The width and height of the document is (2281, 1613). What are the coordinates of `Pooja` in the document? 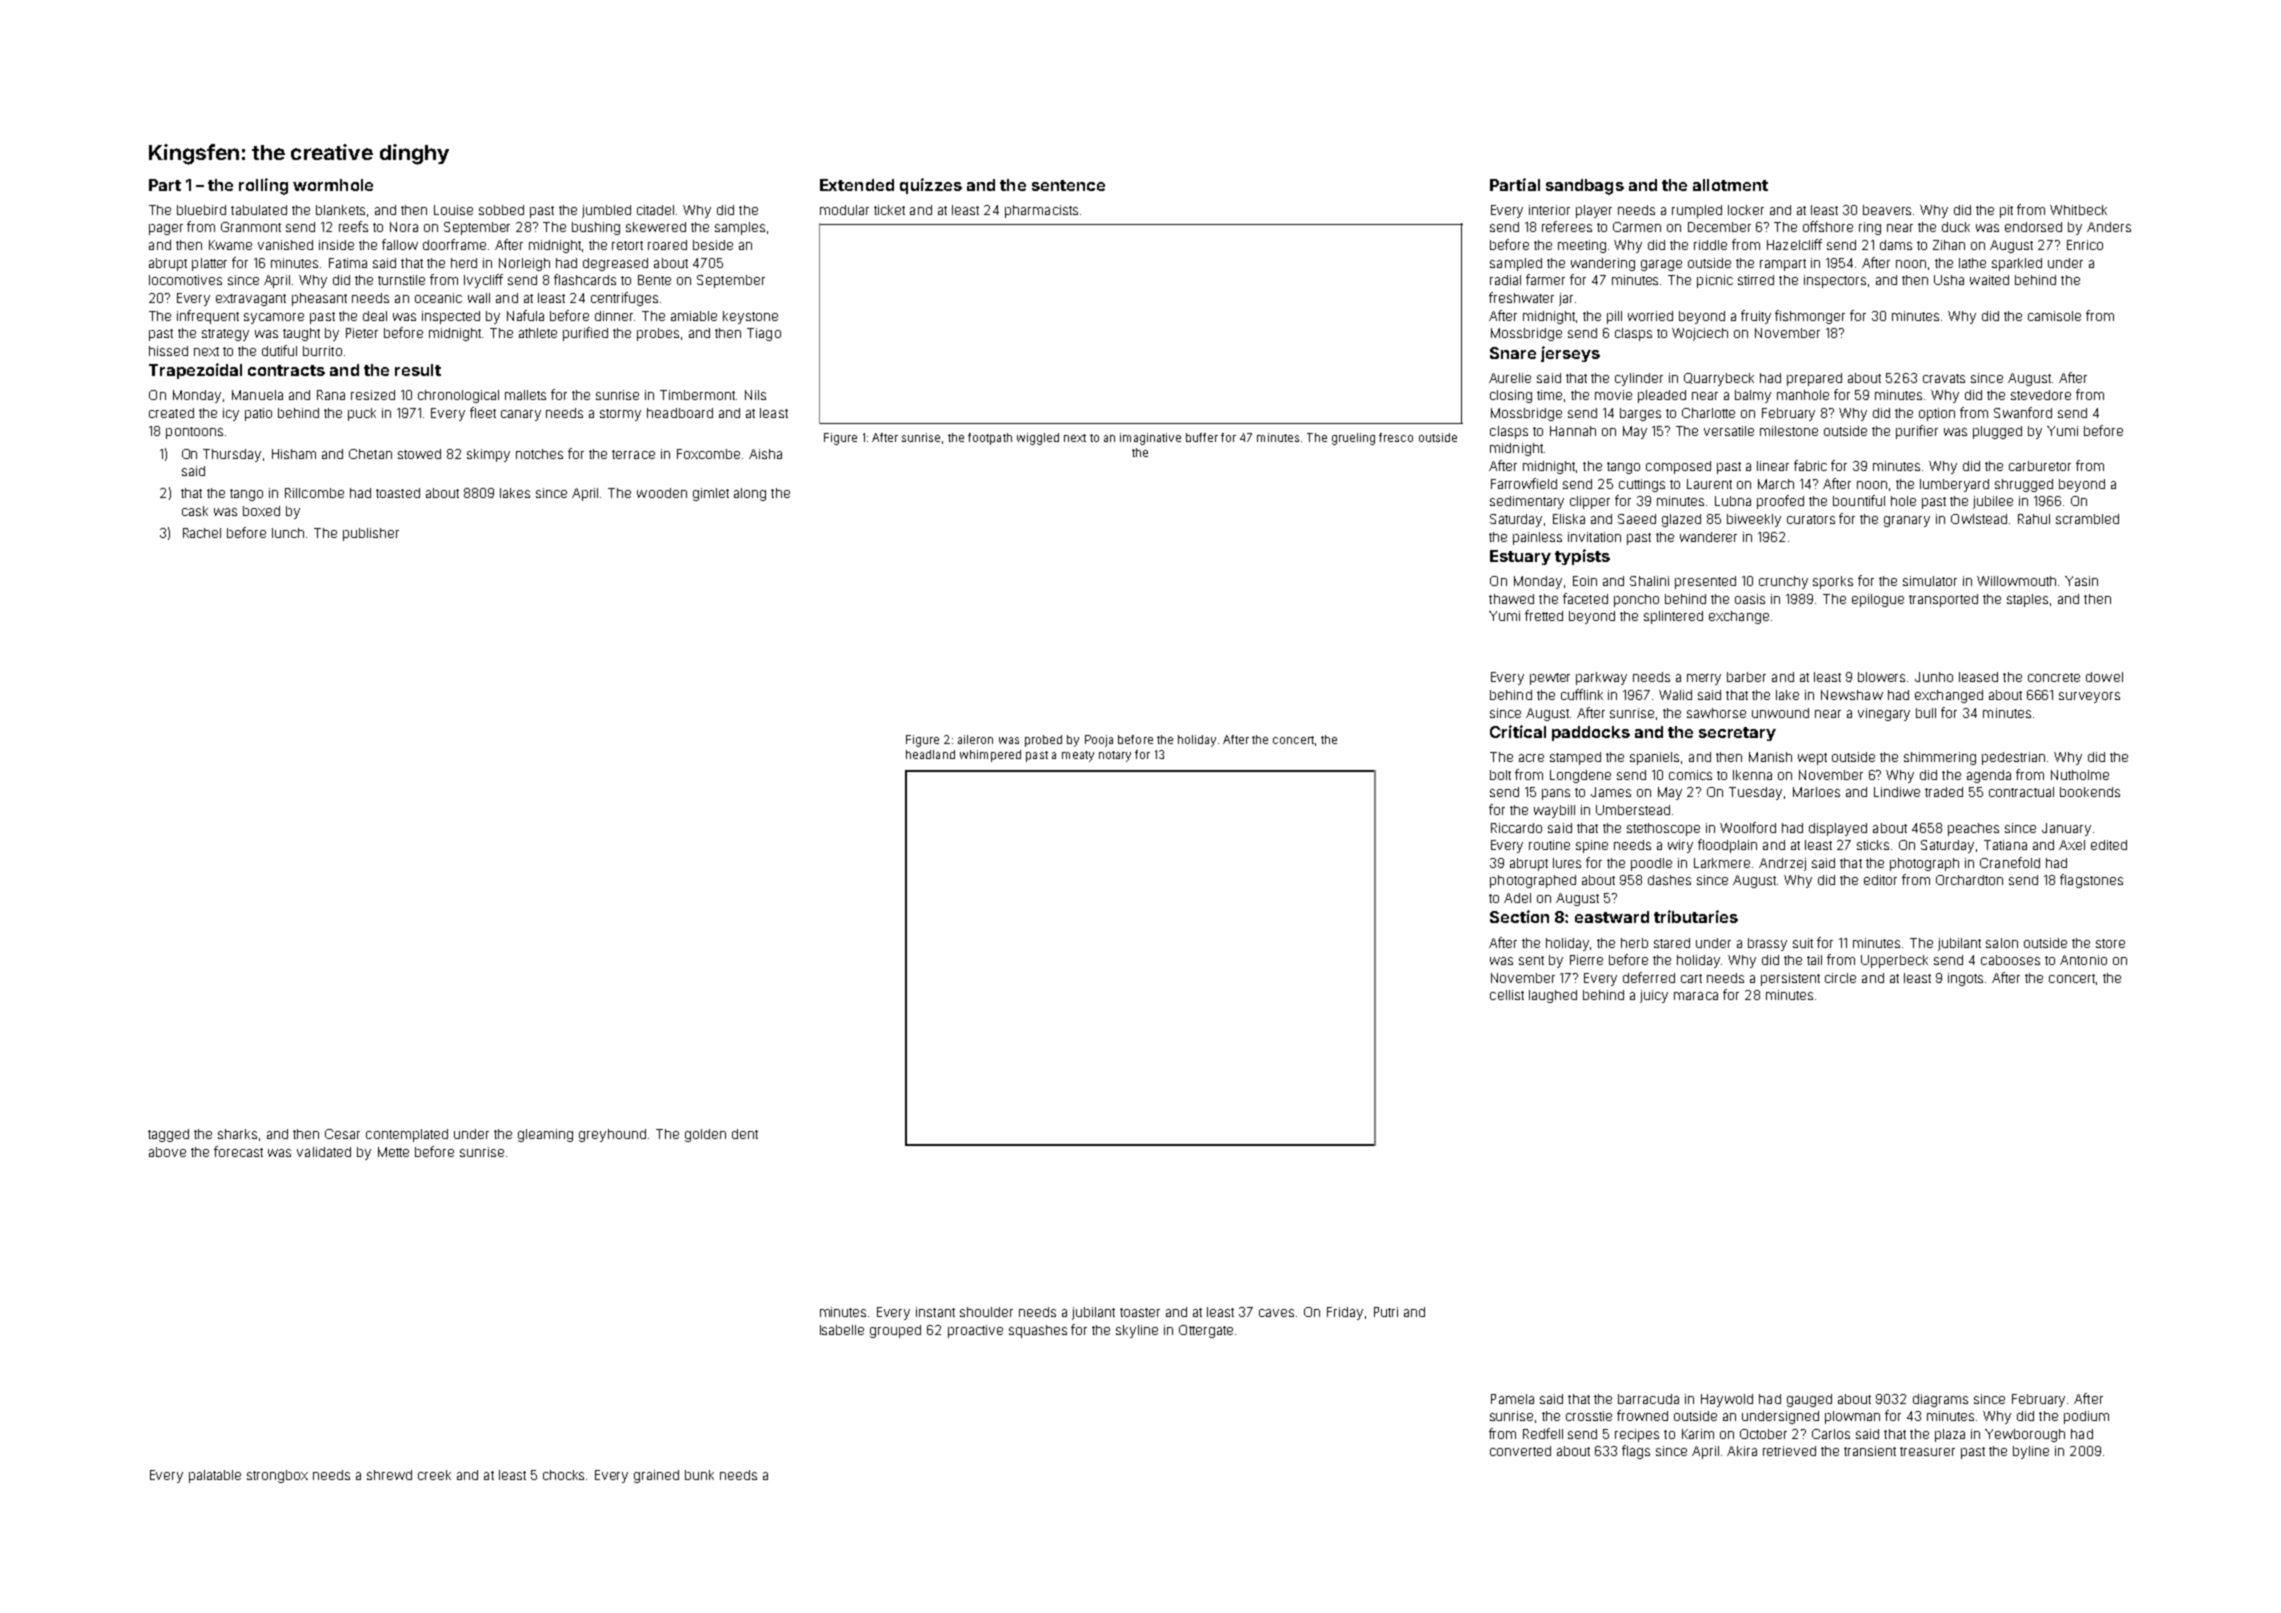 It's located at (1099, 741).
